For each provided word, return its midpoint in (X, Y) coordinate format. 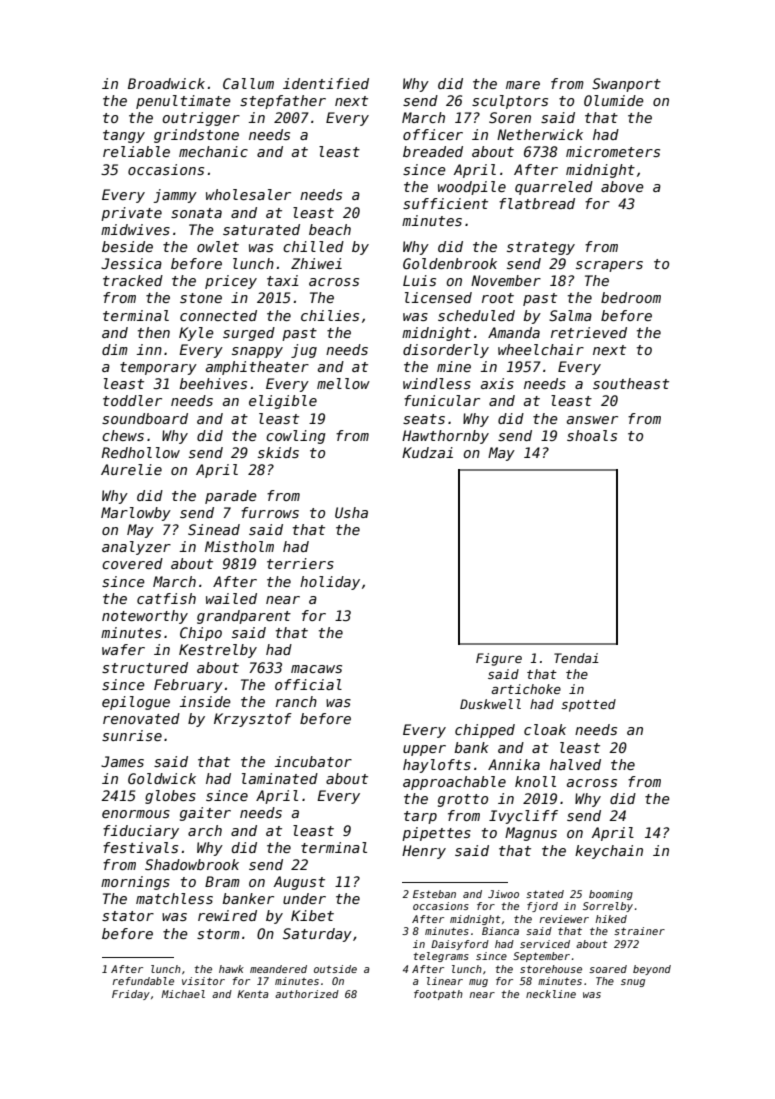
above (622, 186)
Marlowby (136, 514)
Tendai (576, 658)
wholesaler (248, 194)
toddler (132, 400)
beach (330, 229)
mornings (135, 883)
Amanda (514, 332)
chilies (330, 315)
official (308, 684)
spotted (588, 705)
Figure (499, 659)
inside (205, 701)
